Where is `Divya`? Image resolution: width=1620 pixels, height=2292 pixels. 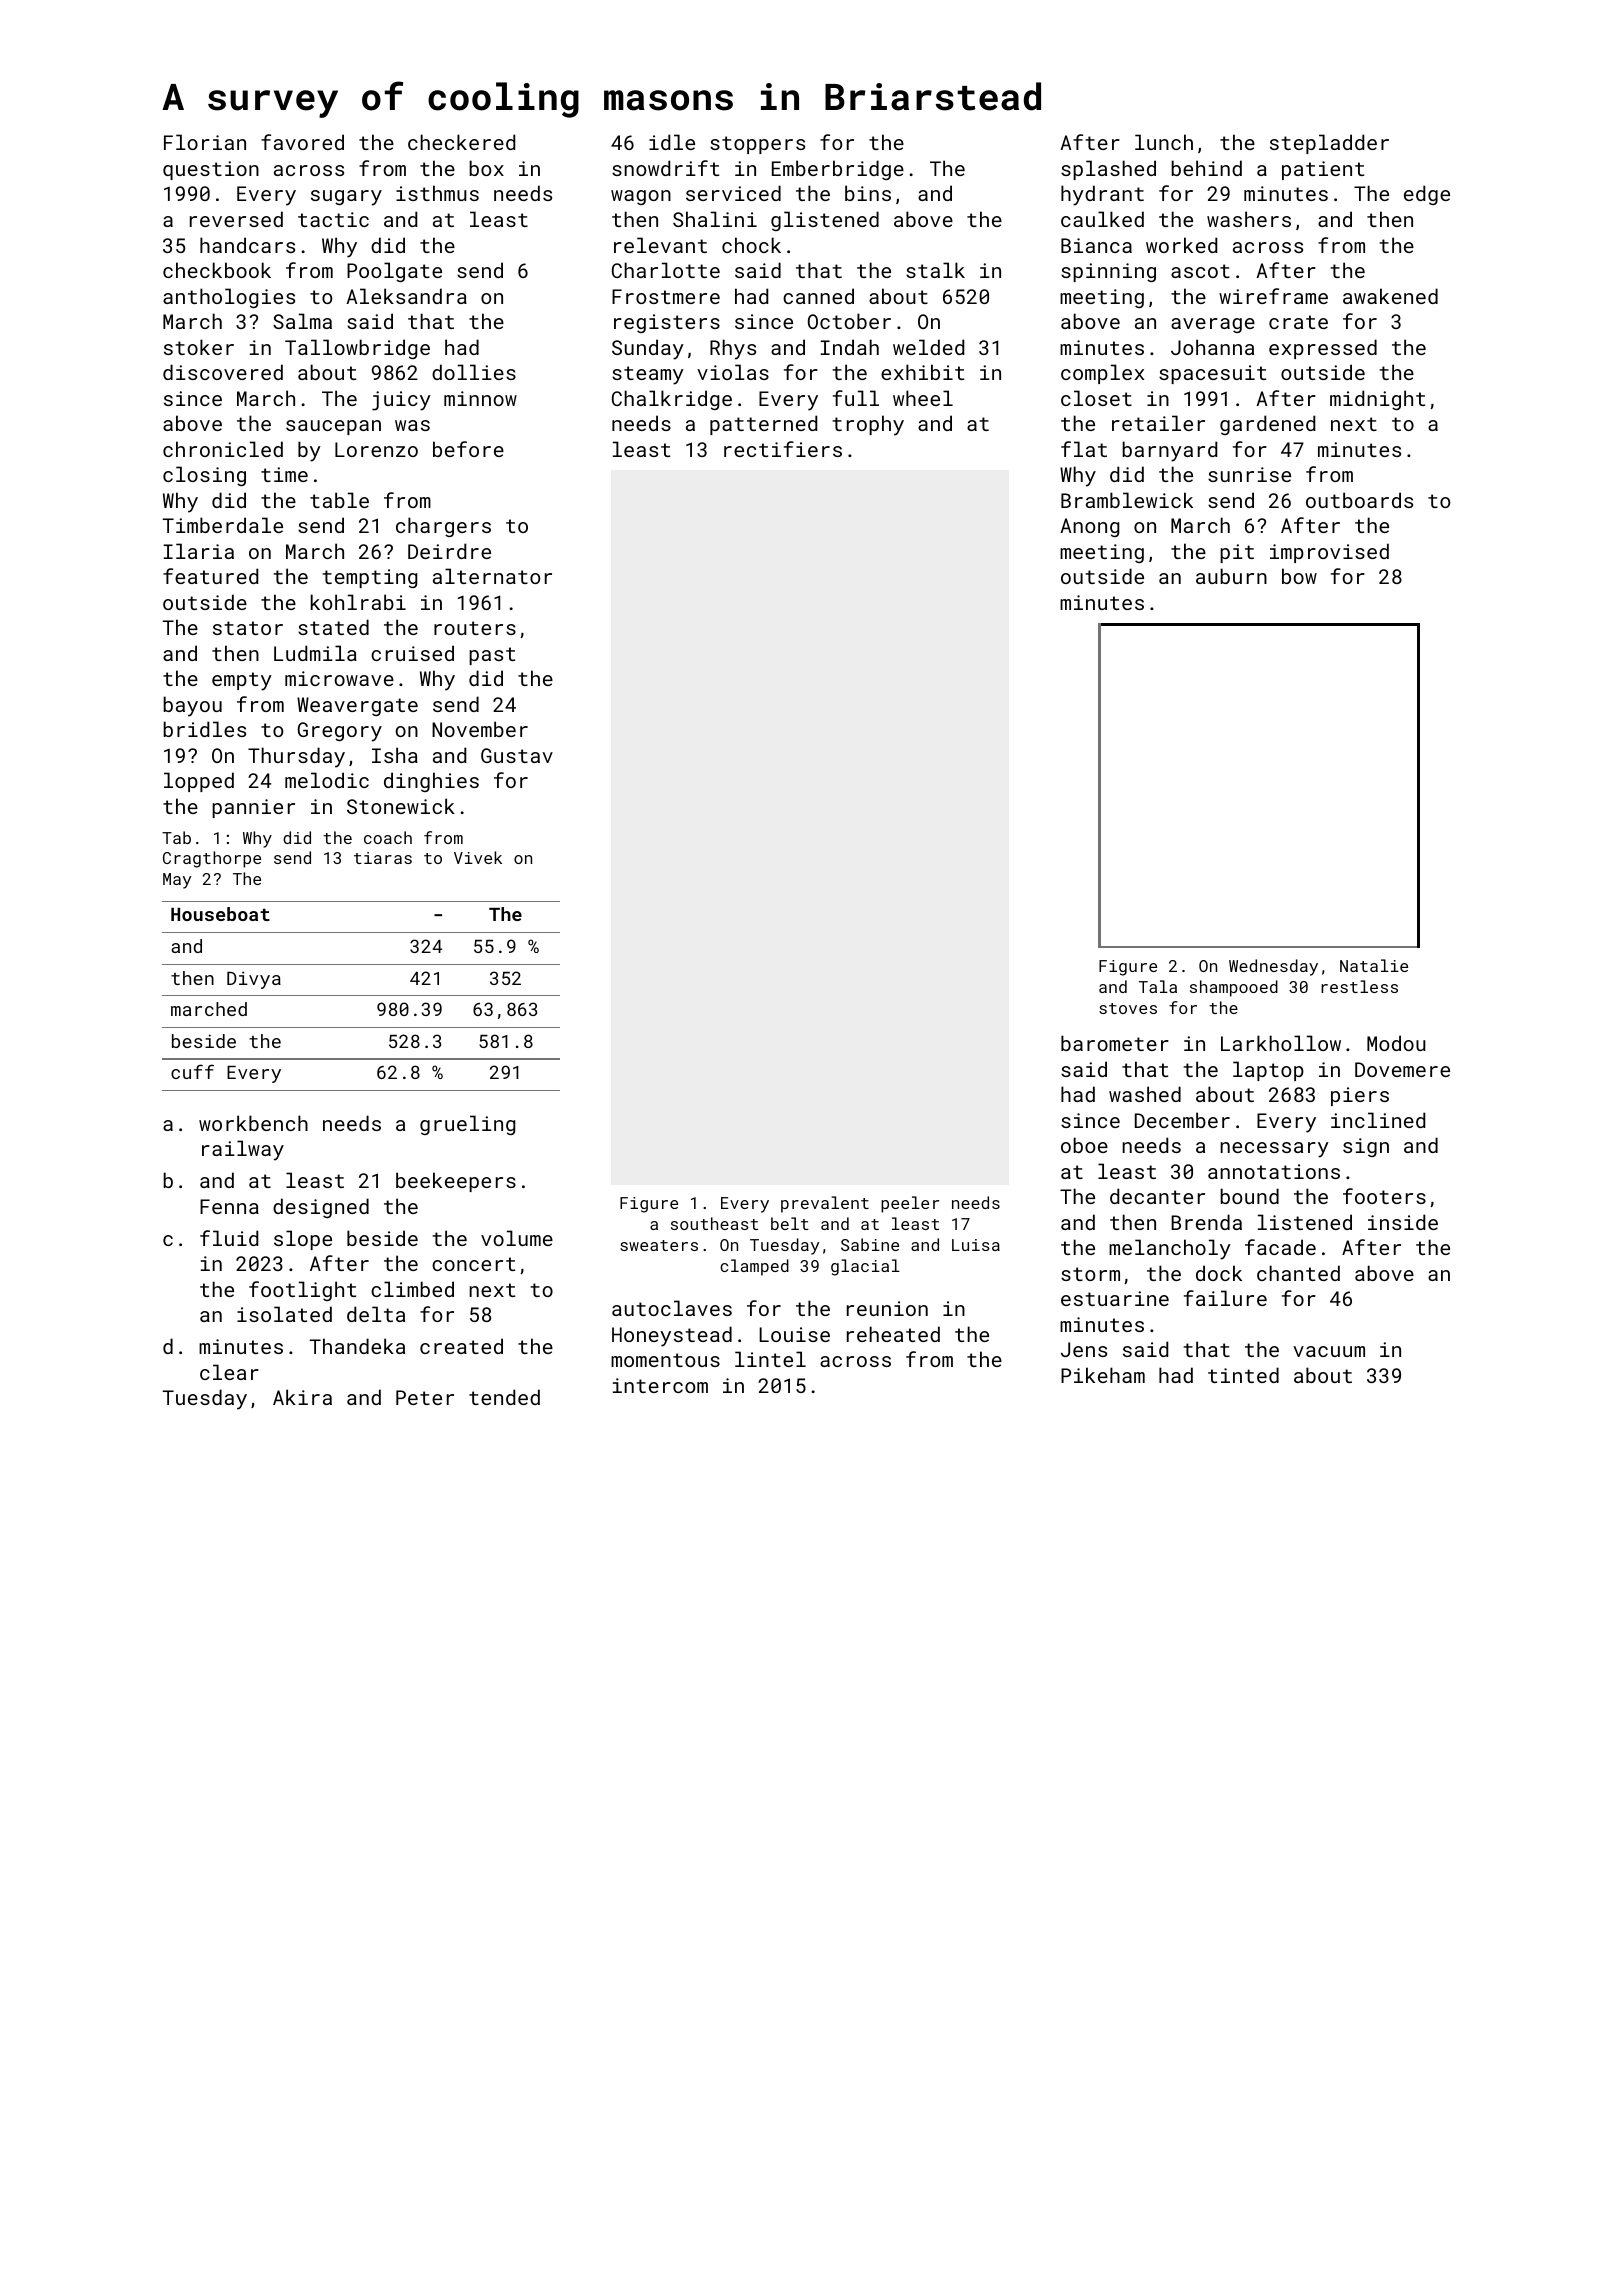 Divya is located at coordinates (254, 980).
